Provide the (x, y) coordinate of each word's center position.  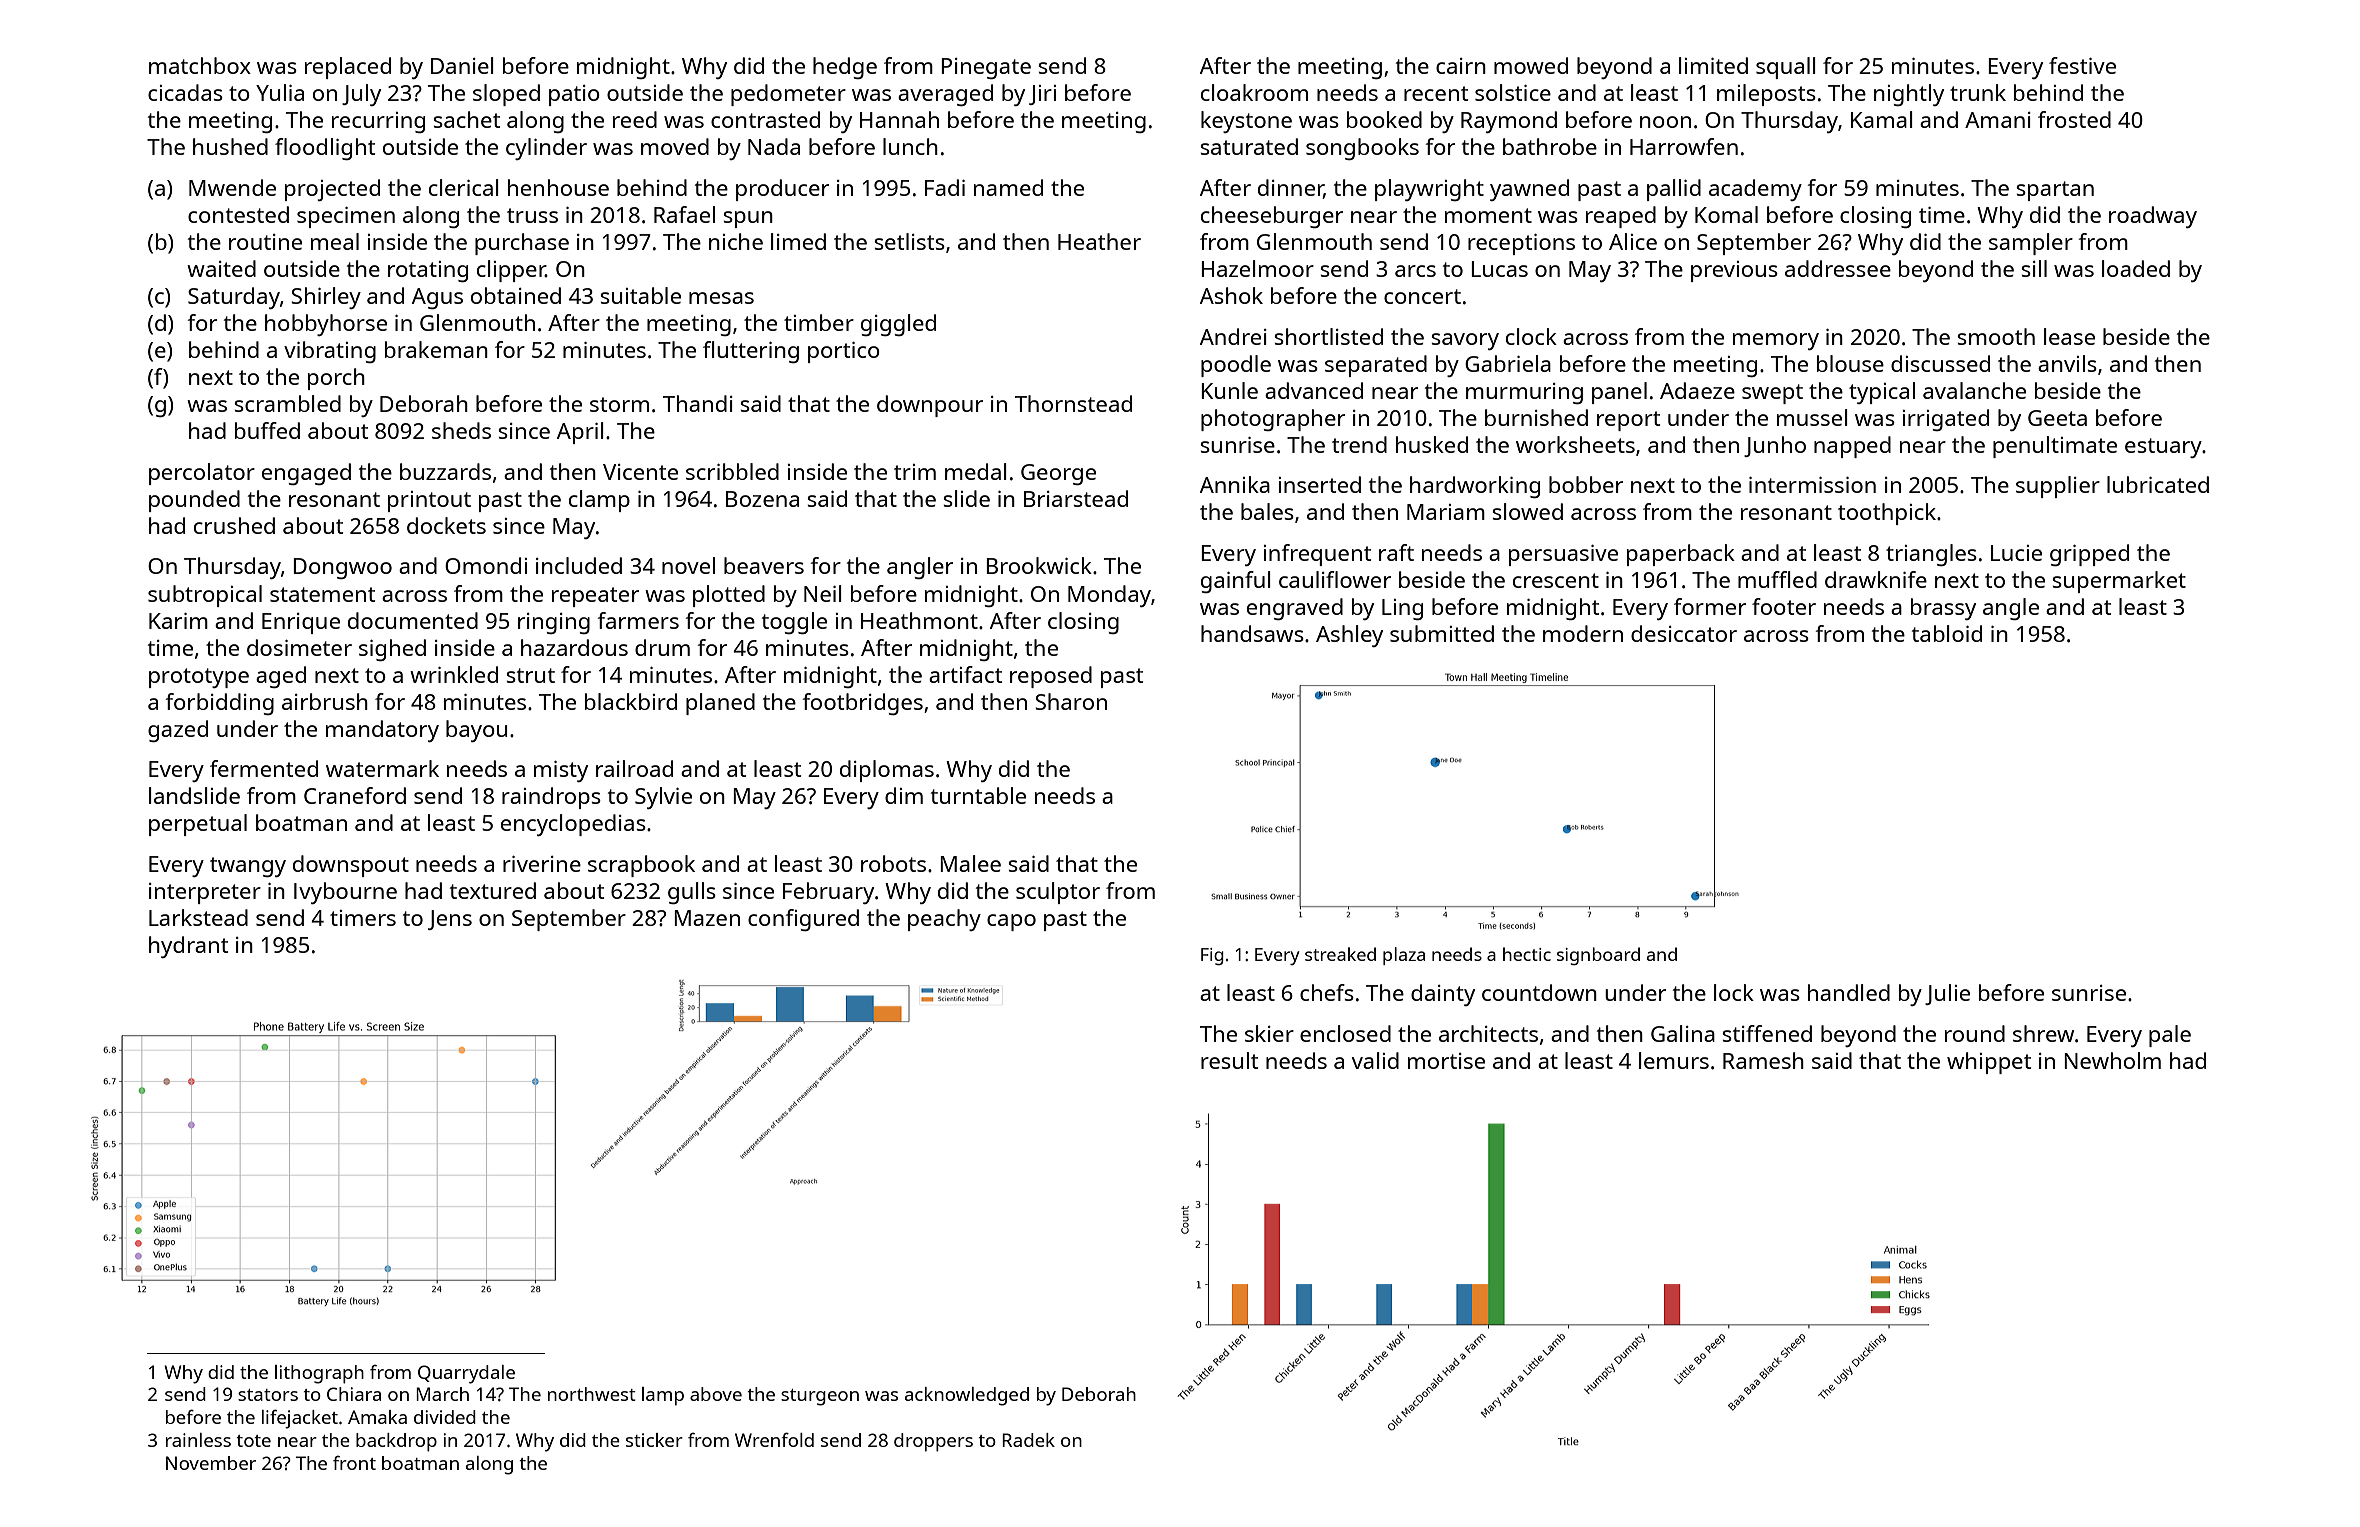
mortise (1446, 1061)
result (1229, 1060)
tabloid (1947, 633)
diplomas (887, 771)
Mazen (707, 918)
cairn (1461, 66)
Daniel (462, 65)
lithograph (319, 1374)
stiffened (1767, 1033)
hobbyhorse (326, 325)
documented (413, 620)
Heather (1099, 241)
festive (2082, 65)
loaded (2136, 268)
